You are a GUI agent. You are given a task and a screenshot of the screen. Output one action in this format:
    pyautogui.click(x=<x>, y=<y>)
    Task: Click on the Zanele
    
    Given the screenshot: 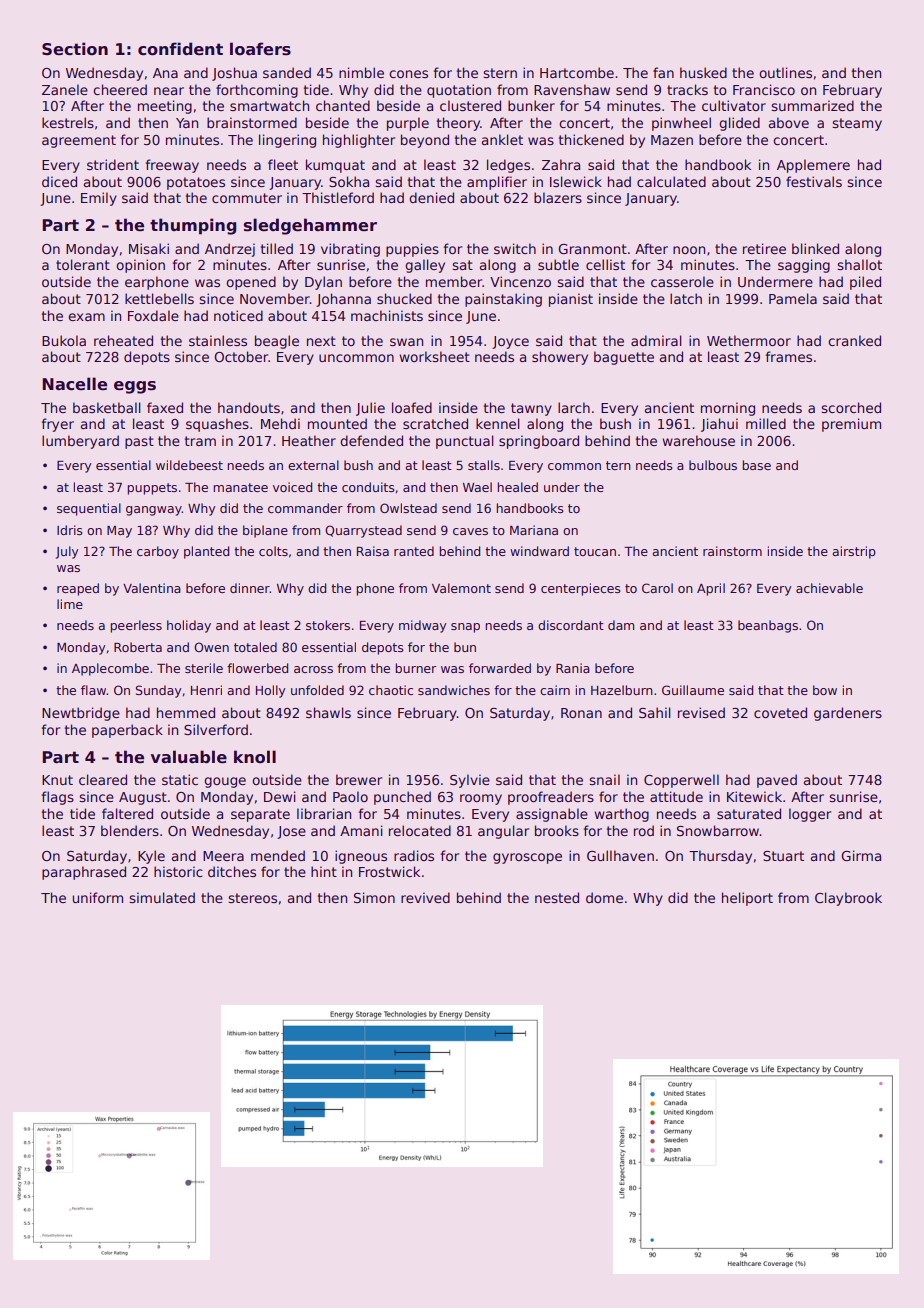 What is the action you would take?
    pyautogui.click(x=65, y=89)
